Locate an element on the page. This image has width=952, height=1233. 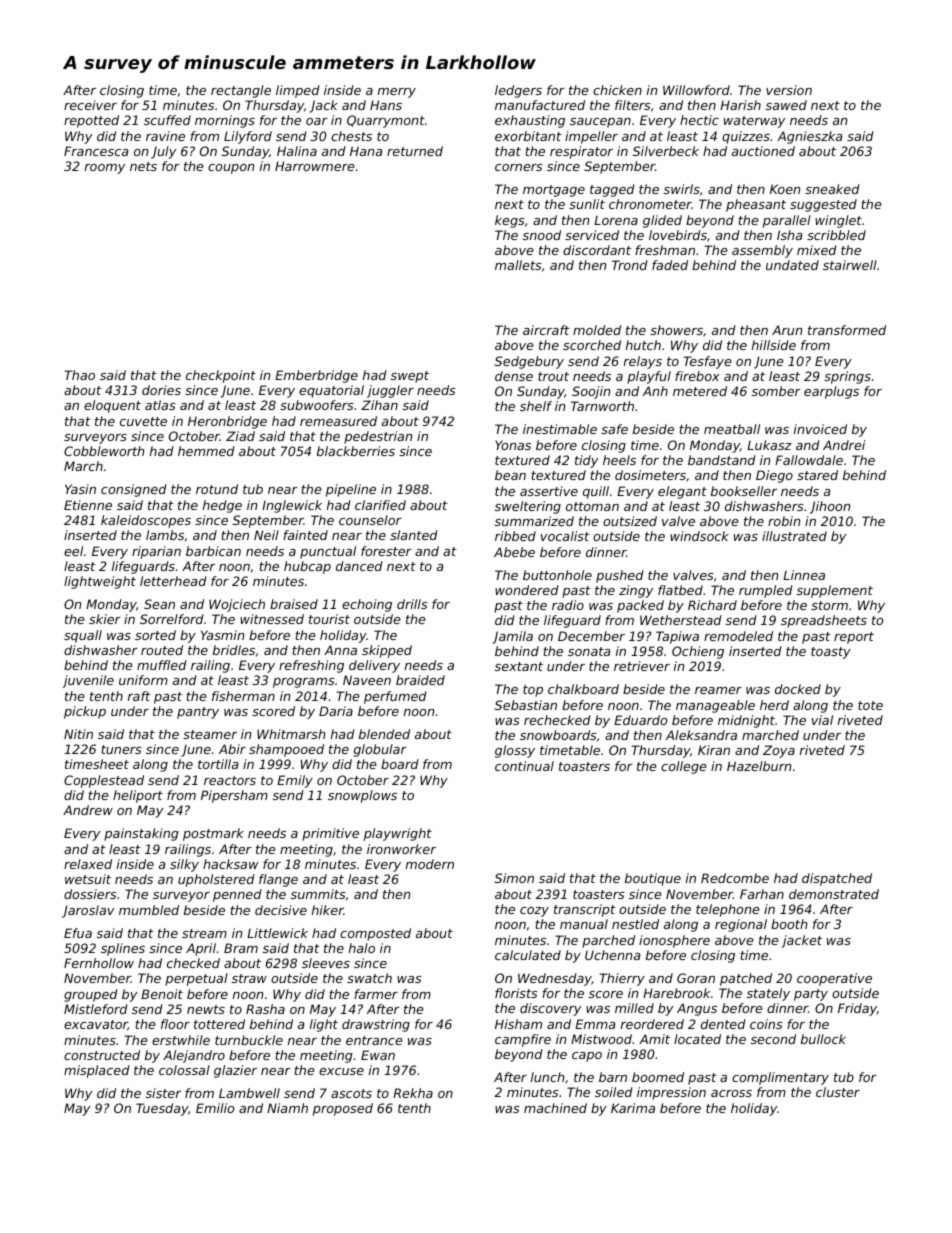
playwright is located at coordinates (398, 834).
